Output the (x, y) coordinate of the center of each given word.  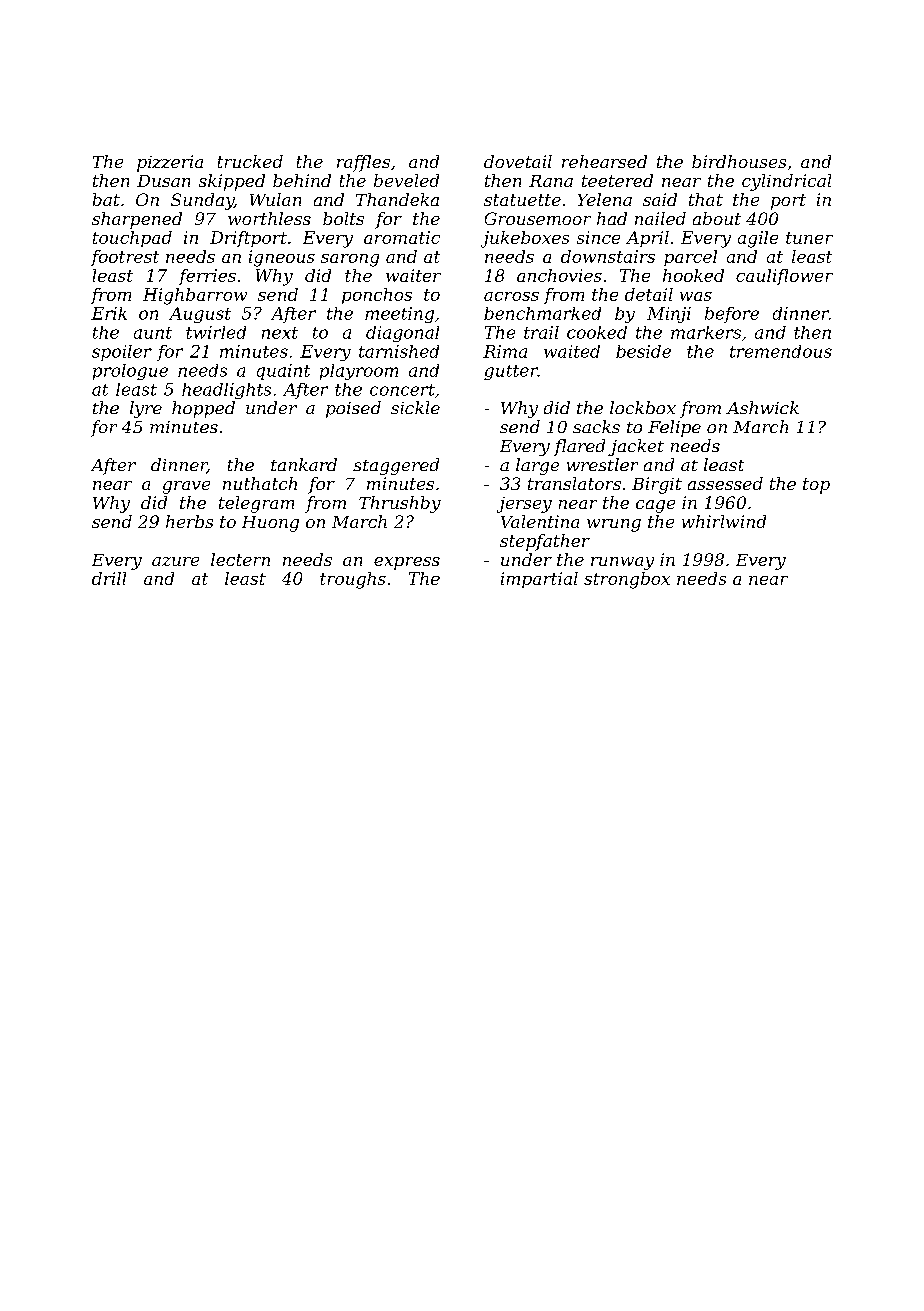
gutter (511, 372)
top (816, 486)
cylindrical (786, 182)
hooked (693, 275)
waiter (413, 275)
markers (706, 332)
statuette (522, 200)
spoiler (122, 353)
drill (109, 578)
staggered (396, 466)
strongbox (627, 580)
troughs (353, 580)
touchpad (132, 239)
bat (106, 199)
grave (186, 487)
